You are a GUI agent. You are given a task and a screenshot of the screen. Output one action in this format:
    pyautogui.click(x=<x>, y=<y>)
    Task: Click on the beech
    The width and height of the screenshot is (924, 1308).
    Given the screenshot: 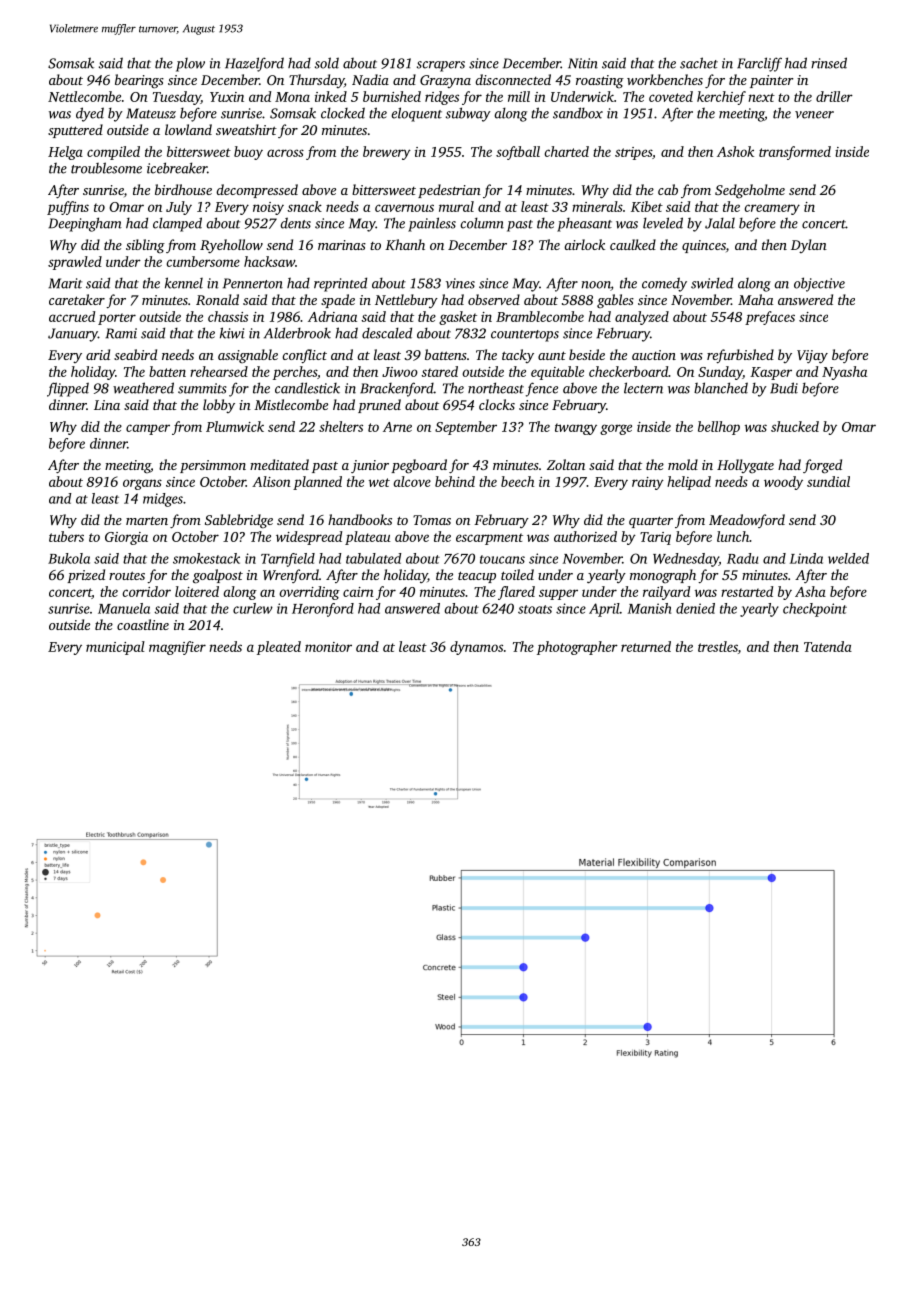 What is the action you would take?
    pyautogui.click(x=517, y=481)
